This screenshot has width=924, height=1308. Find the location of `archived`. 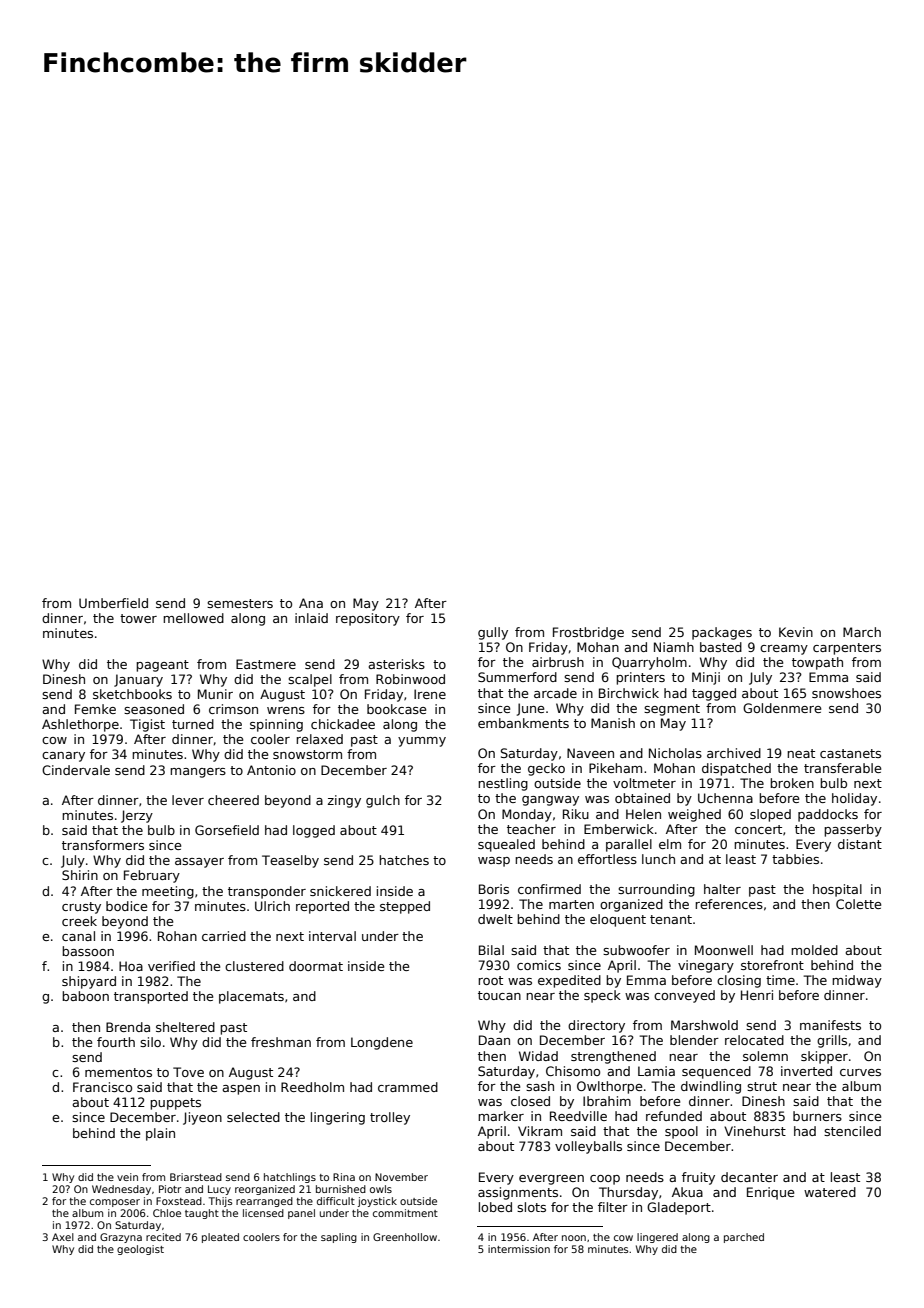

archived is located at coordinates (734, 753).
